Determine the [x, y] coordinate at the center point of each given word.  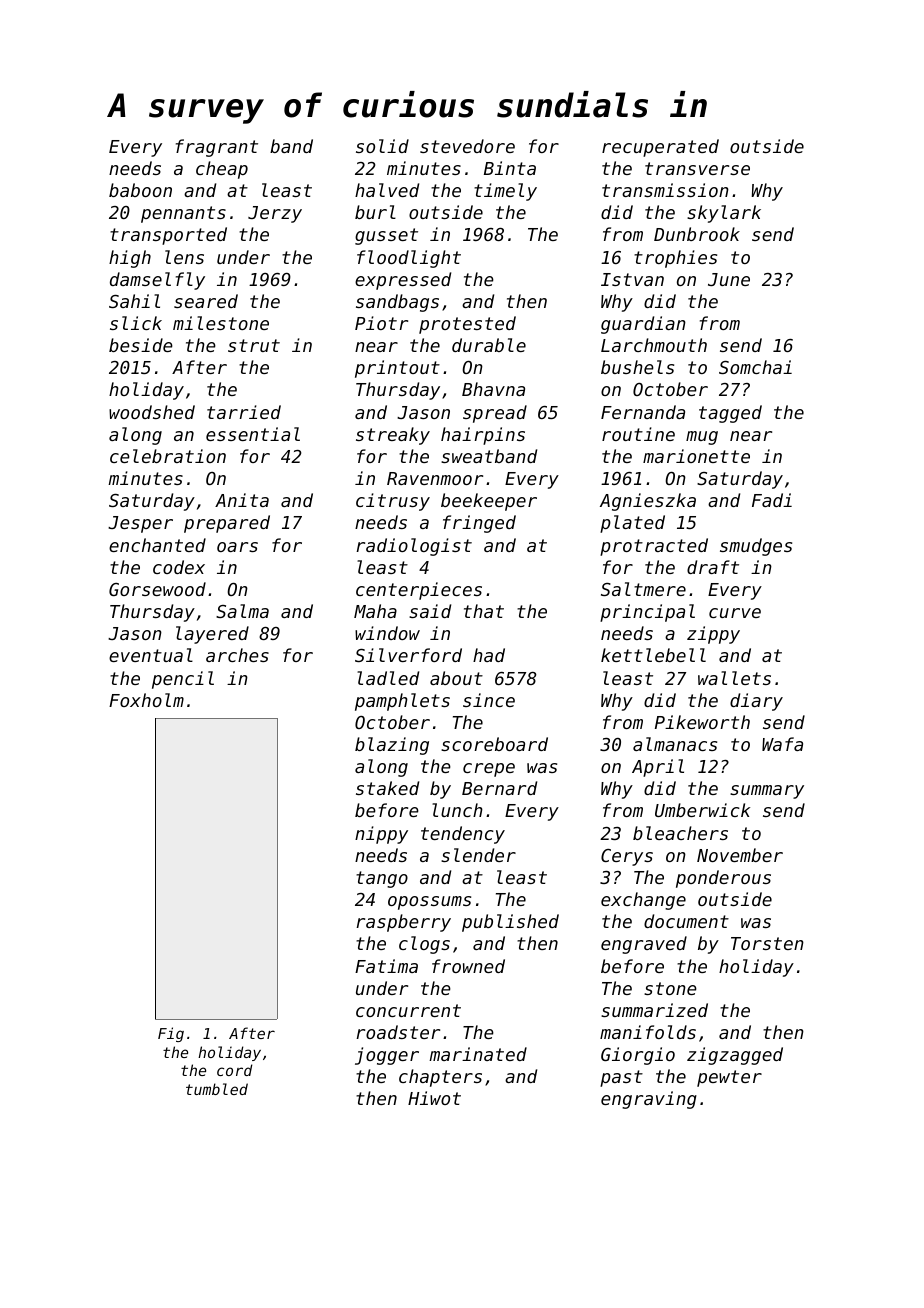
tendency [463, 835]
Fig [171, 1034]
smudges [756, 547]
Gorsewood [157, 589]
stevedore [467, 146]
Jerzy [275, 214]
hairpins [483, 436]
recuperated [660, 148]
